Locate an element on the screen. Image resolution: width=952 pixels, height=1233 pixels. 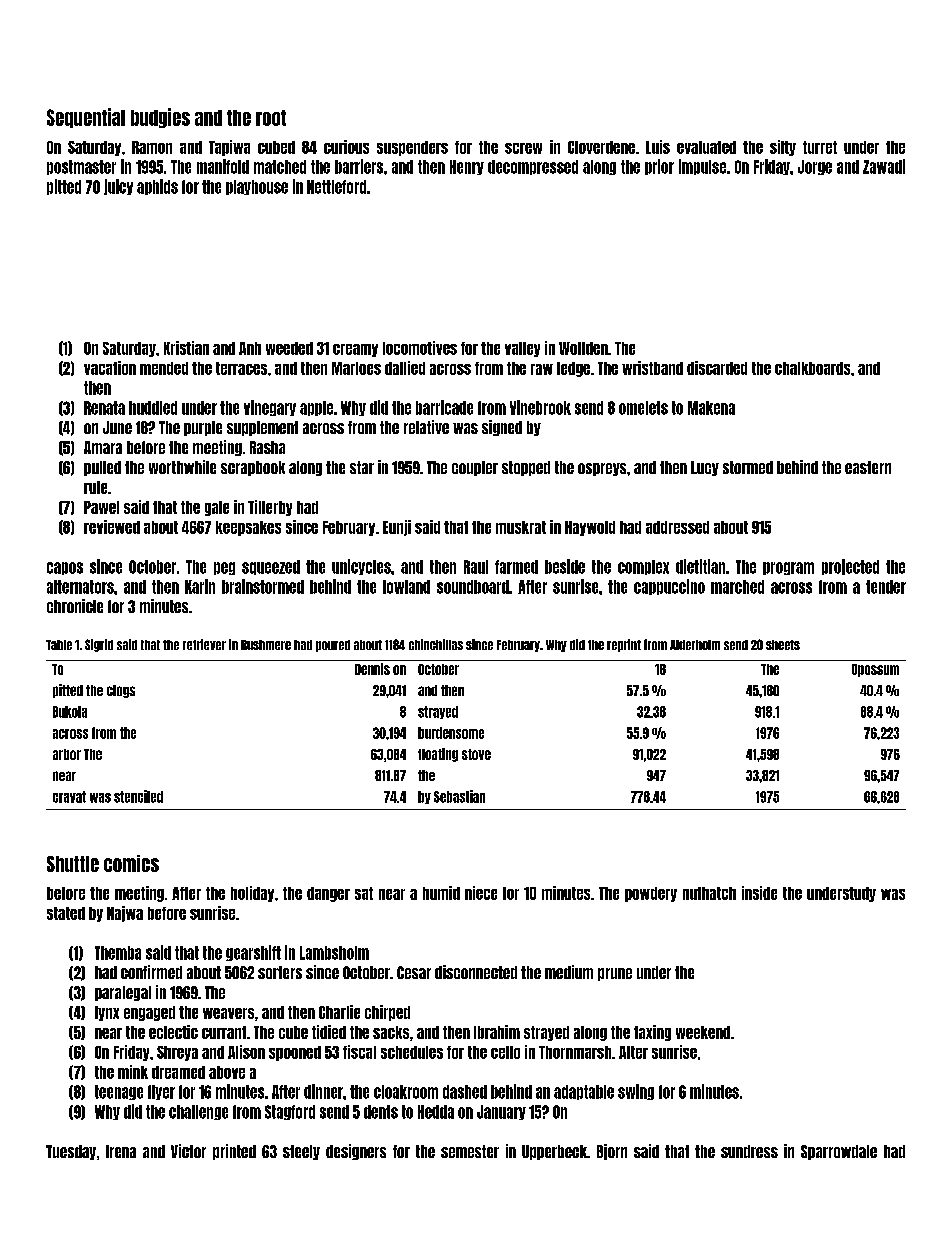
capos is located at coordinates (65, 568).
